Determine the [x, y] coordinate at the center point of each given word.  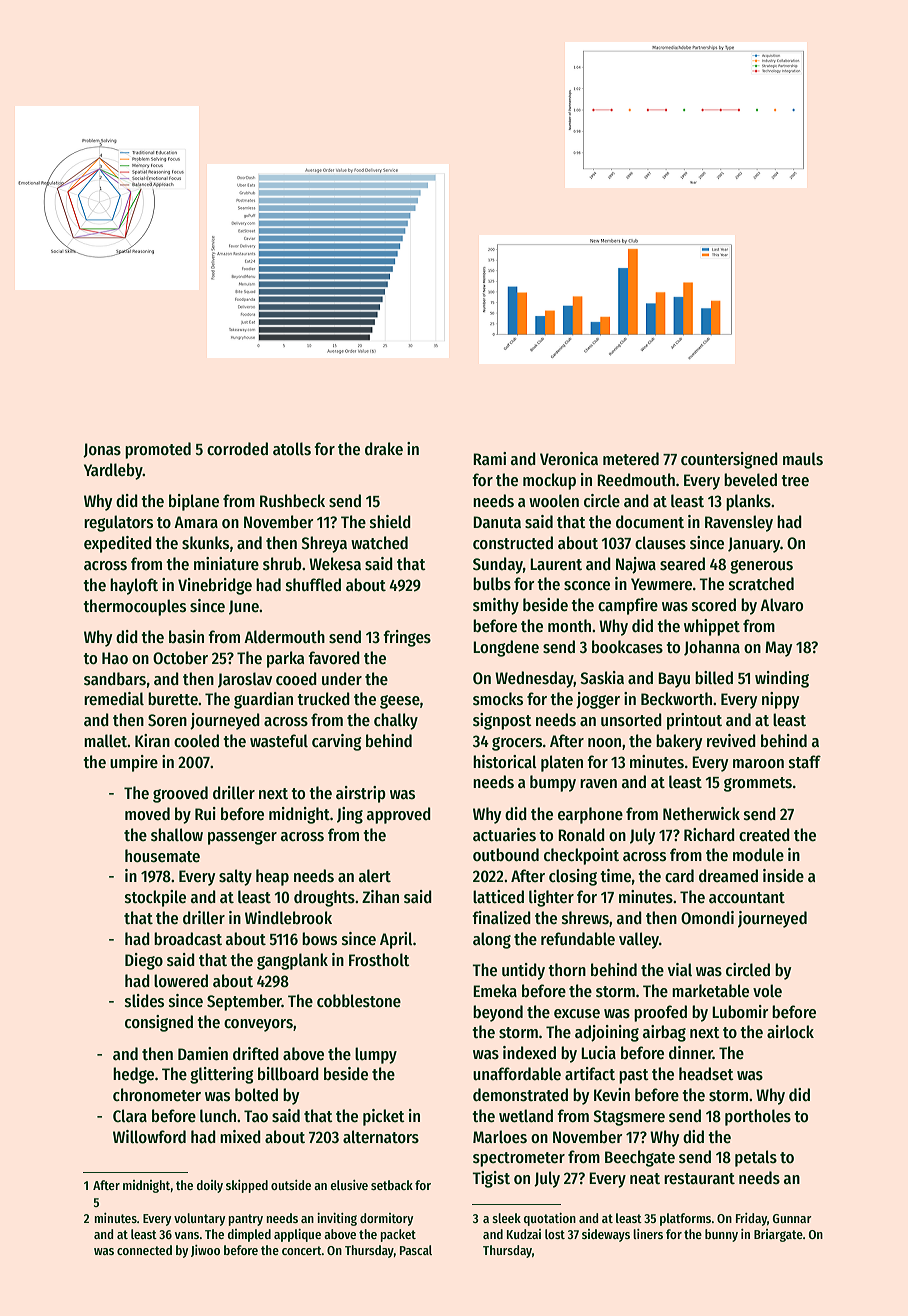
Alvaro [781, 605]
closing [573, 877]
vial [680, 970]
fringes [407, 638]
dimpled [249, 1235]
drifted [256, 1054]
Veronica [569, 459]
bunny [721, 1235]
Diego [144, 961]
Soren [167, 720]
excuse [577, 1014]
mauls [803, 459]
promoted [158, 450]
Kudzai [524, 1234]
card [679, 875]
